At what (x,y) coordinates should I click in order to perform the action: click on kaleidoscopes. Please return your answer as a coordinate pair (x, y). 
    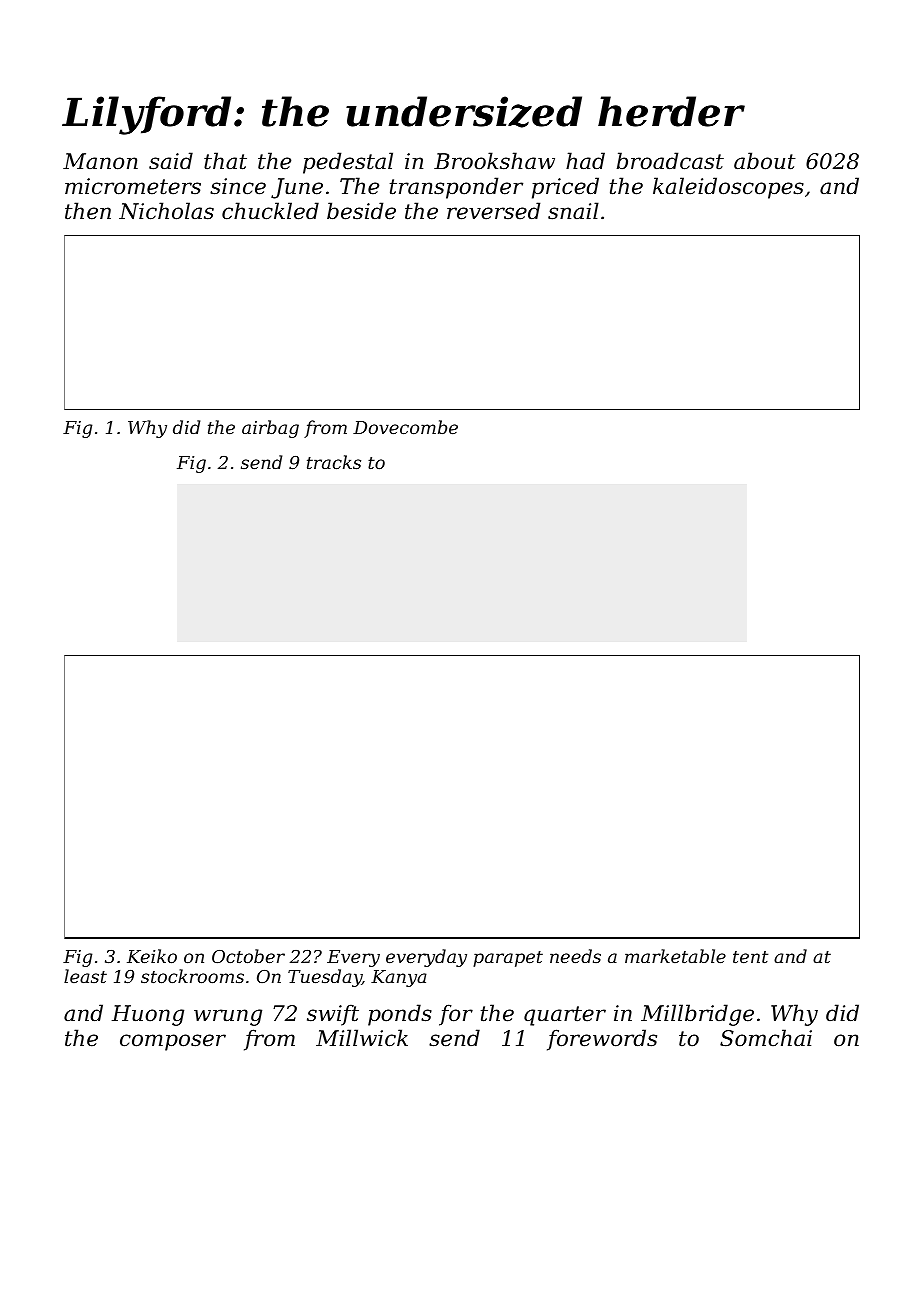
    Looking at the image, I should click on (728, 188).
